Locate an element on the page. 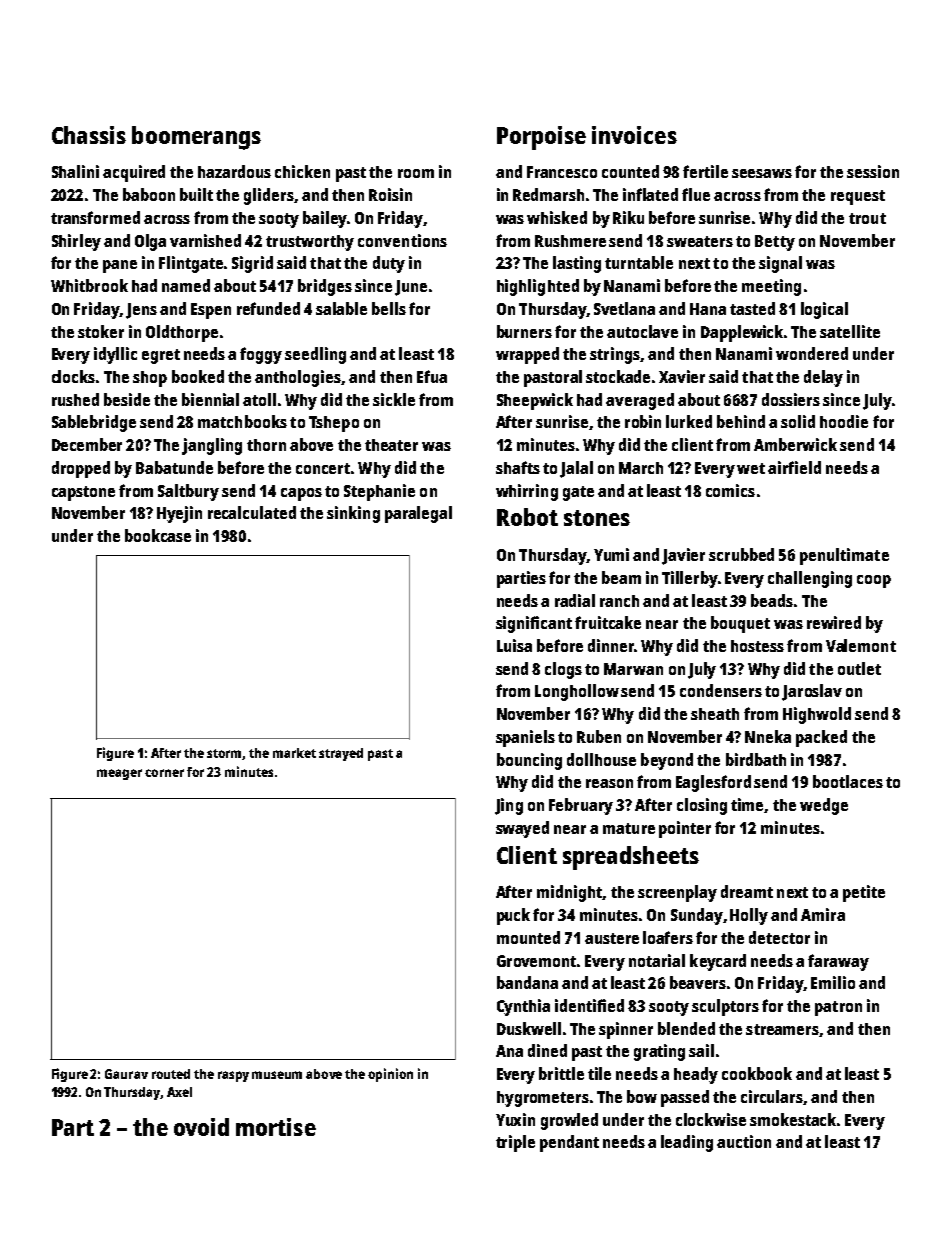 The height and width of the document is (1233, 952). spaniels is located at coordinates (525, 738).
